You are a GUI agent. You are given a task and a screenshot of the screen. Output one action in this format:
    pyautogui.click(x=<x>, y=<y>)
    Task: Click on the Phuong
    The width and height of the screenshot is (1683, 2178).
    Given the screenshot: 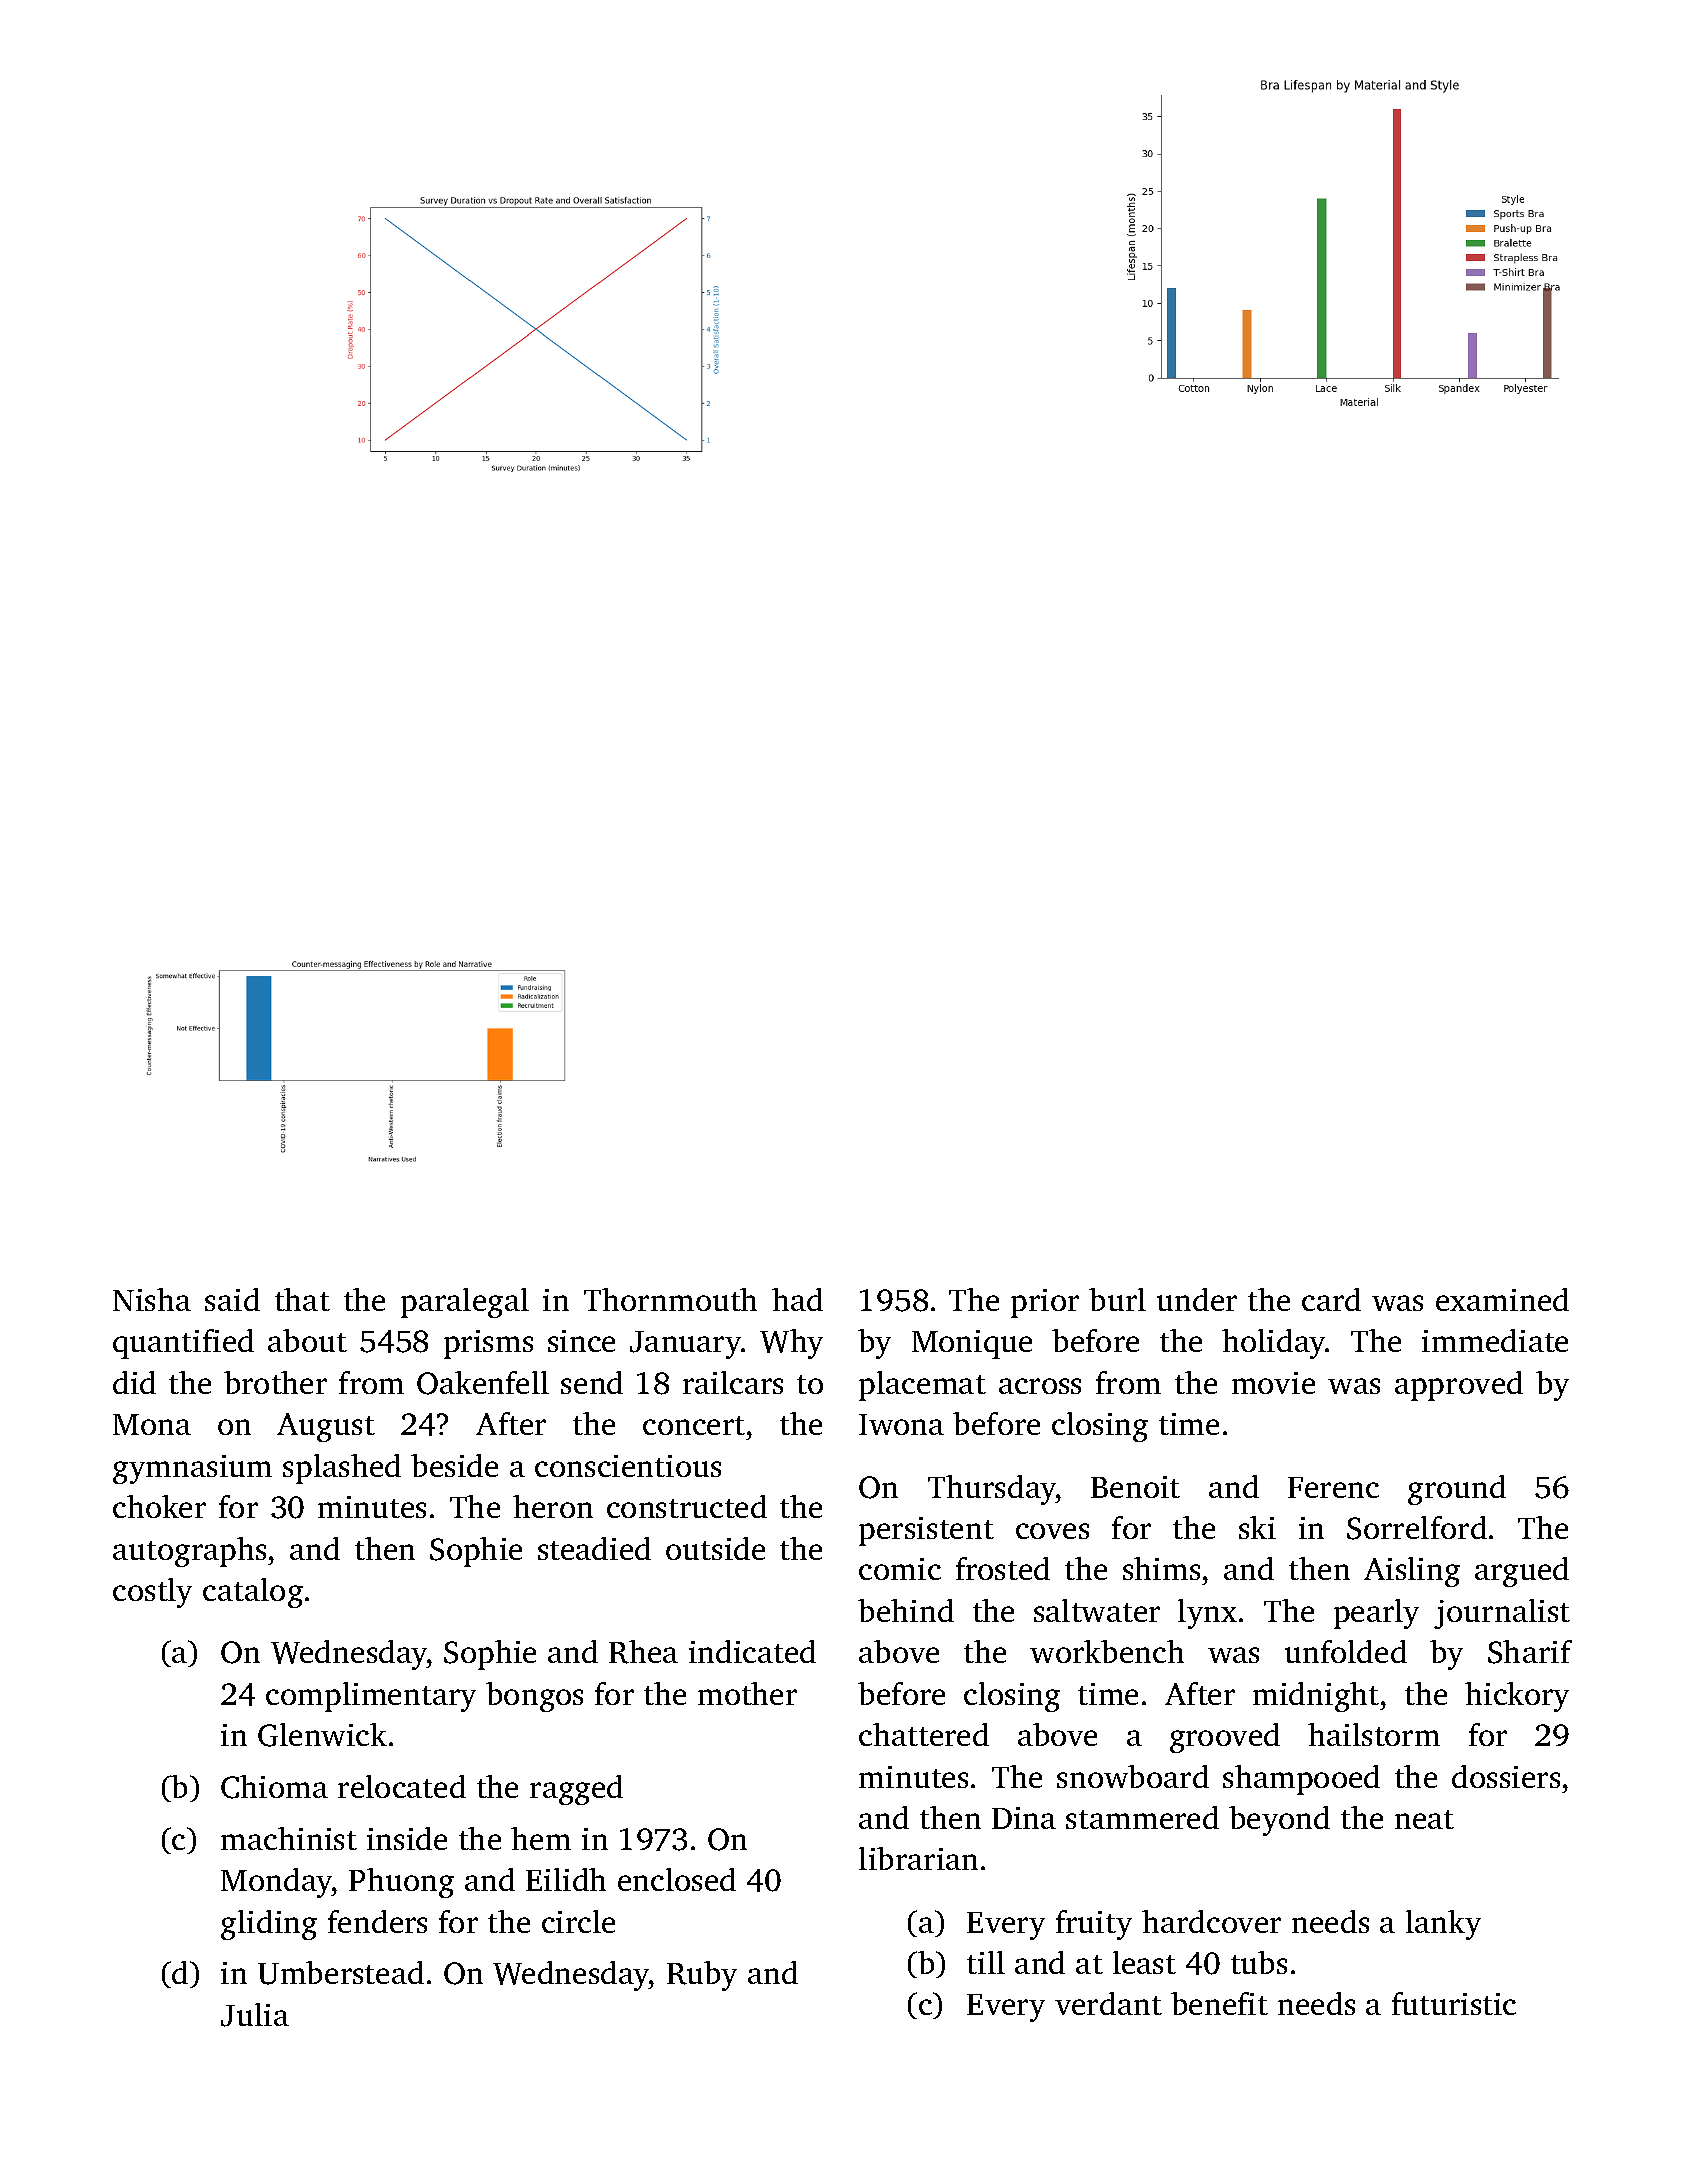 What is the action you would take?
    pyautogui.click(x=401, y=1883)
